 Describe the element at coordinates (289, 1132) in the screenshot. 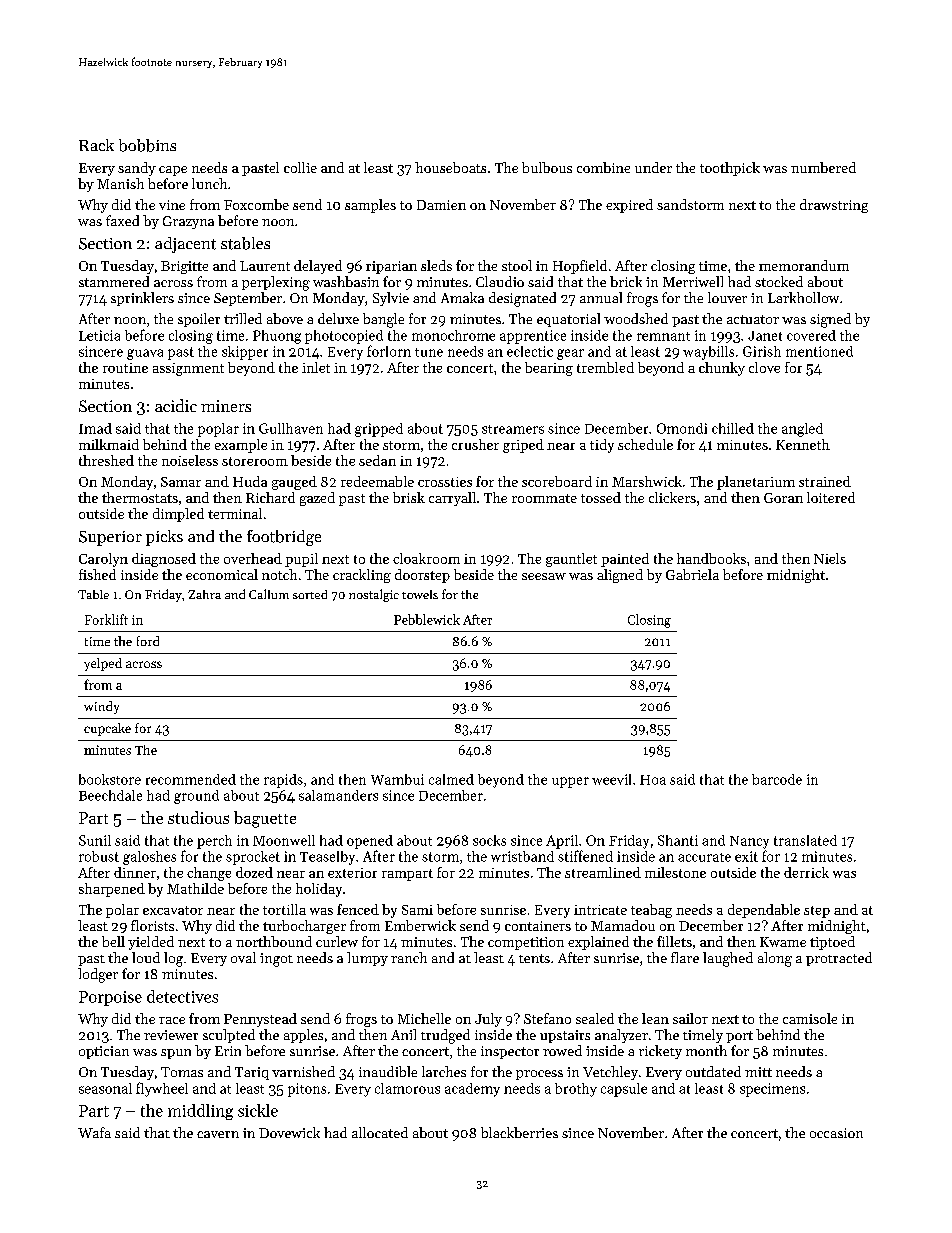

I see `Dovewick` at that location.
